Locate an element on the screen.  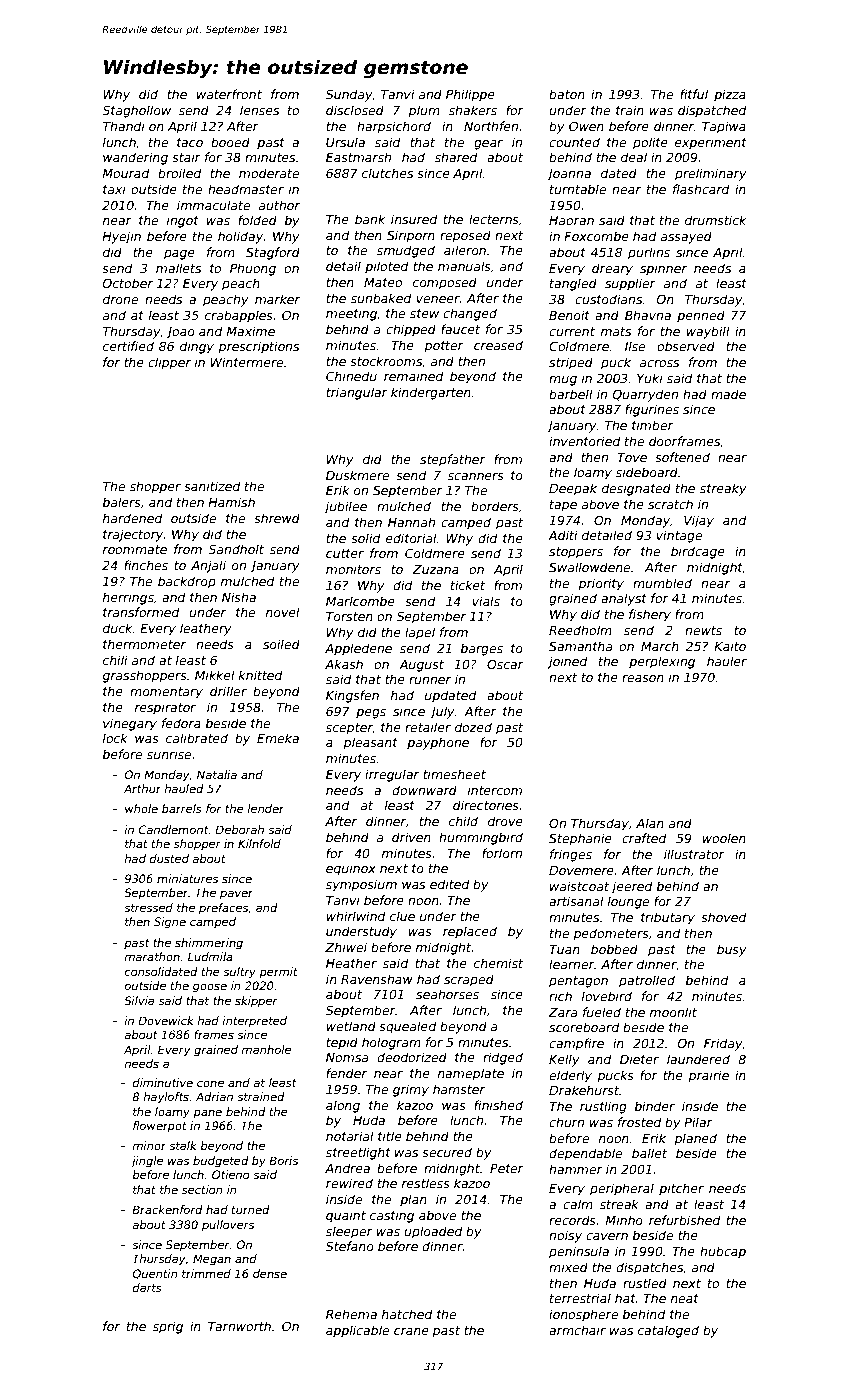
piloted is located at coordinates (386, 267).
